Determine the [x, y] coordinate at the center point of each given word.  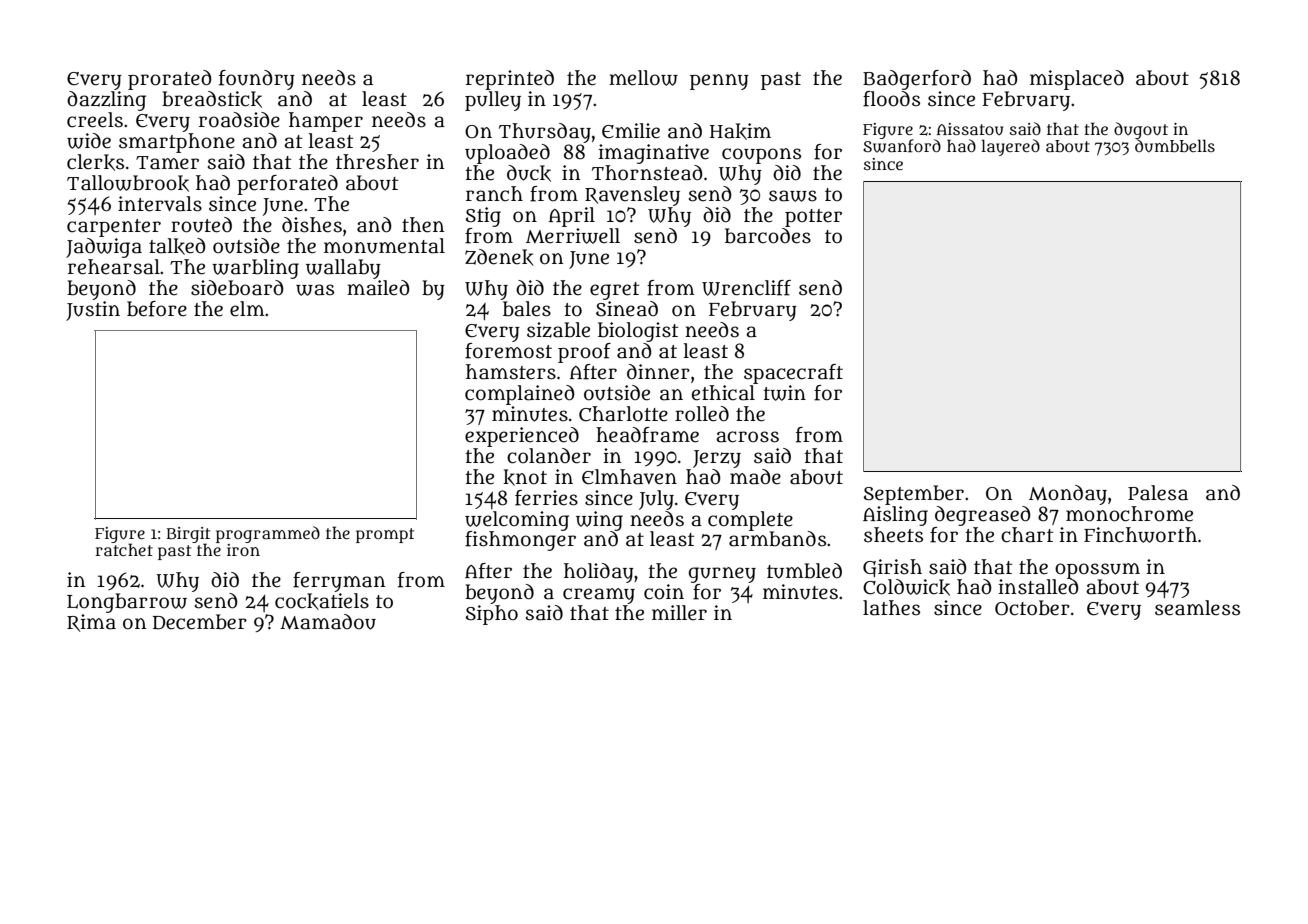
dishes [312, 225]
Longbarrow [127, 603]
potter [813, 218]
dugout [1141, 130]
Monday [1068, 495]
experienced [522, 437]
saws [793, 196]
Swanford [902, 146]
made [755, 477]
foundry [257, 80]
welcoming [517, 521]
